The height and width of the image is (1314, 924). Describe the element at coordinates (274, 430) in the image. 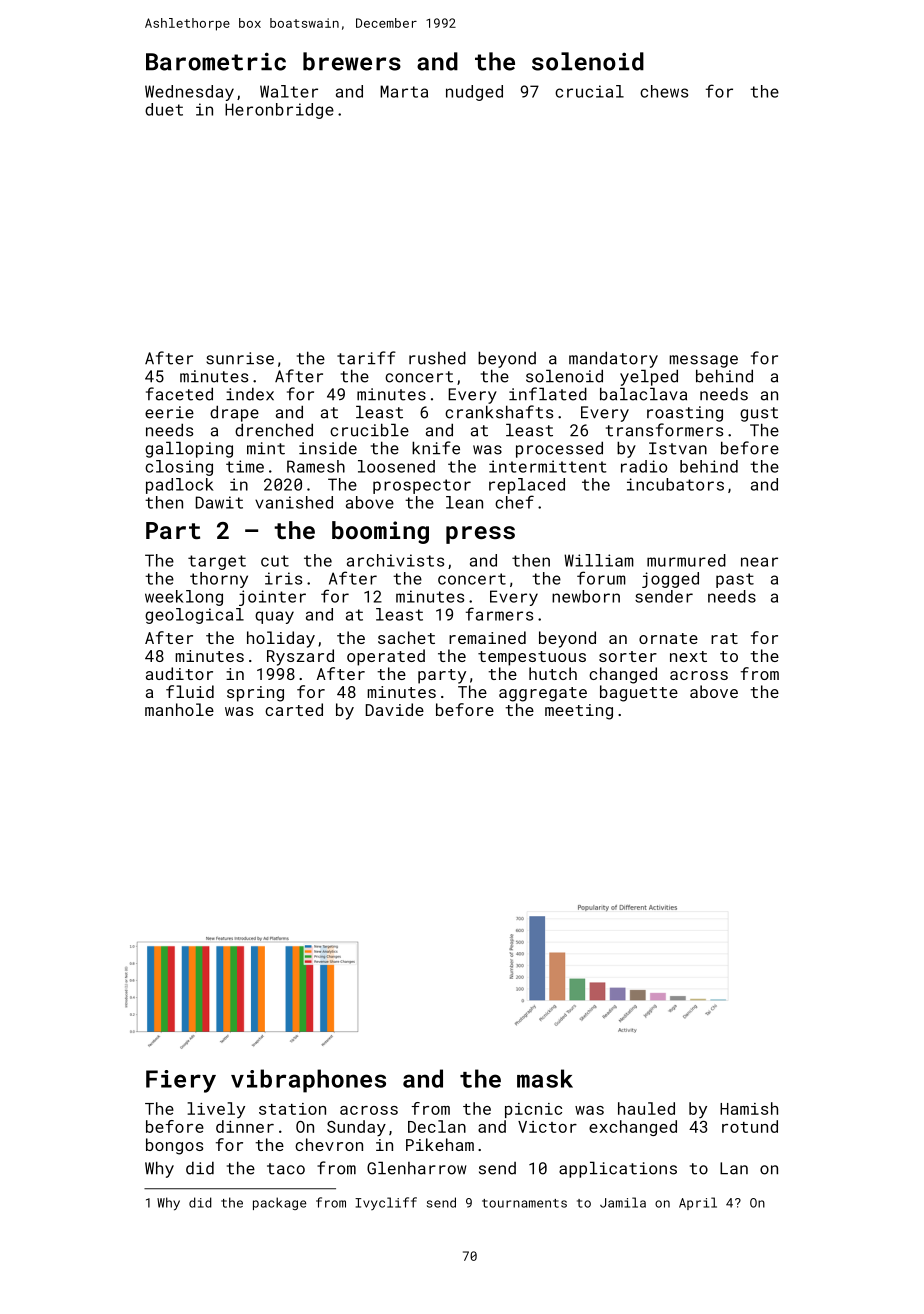

I see `drenched` at that location.
